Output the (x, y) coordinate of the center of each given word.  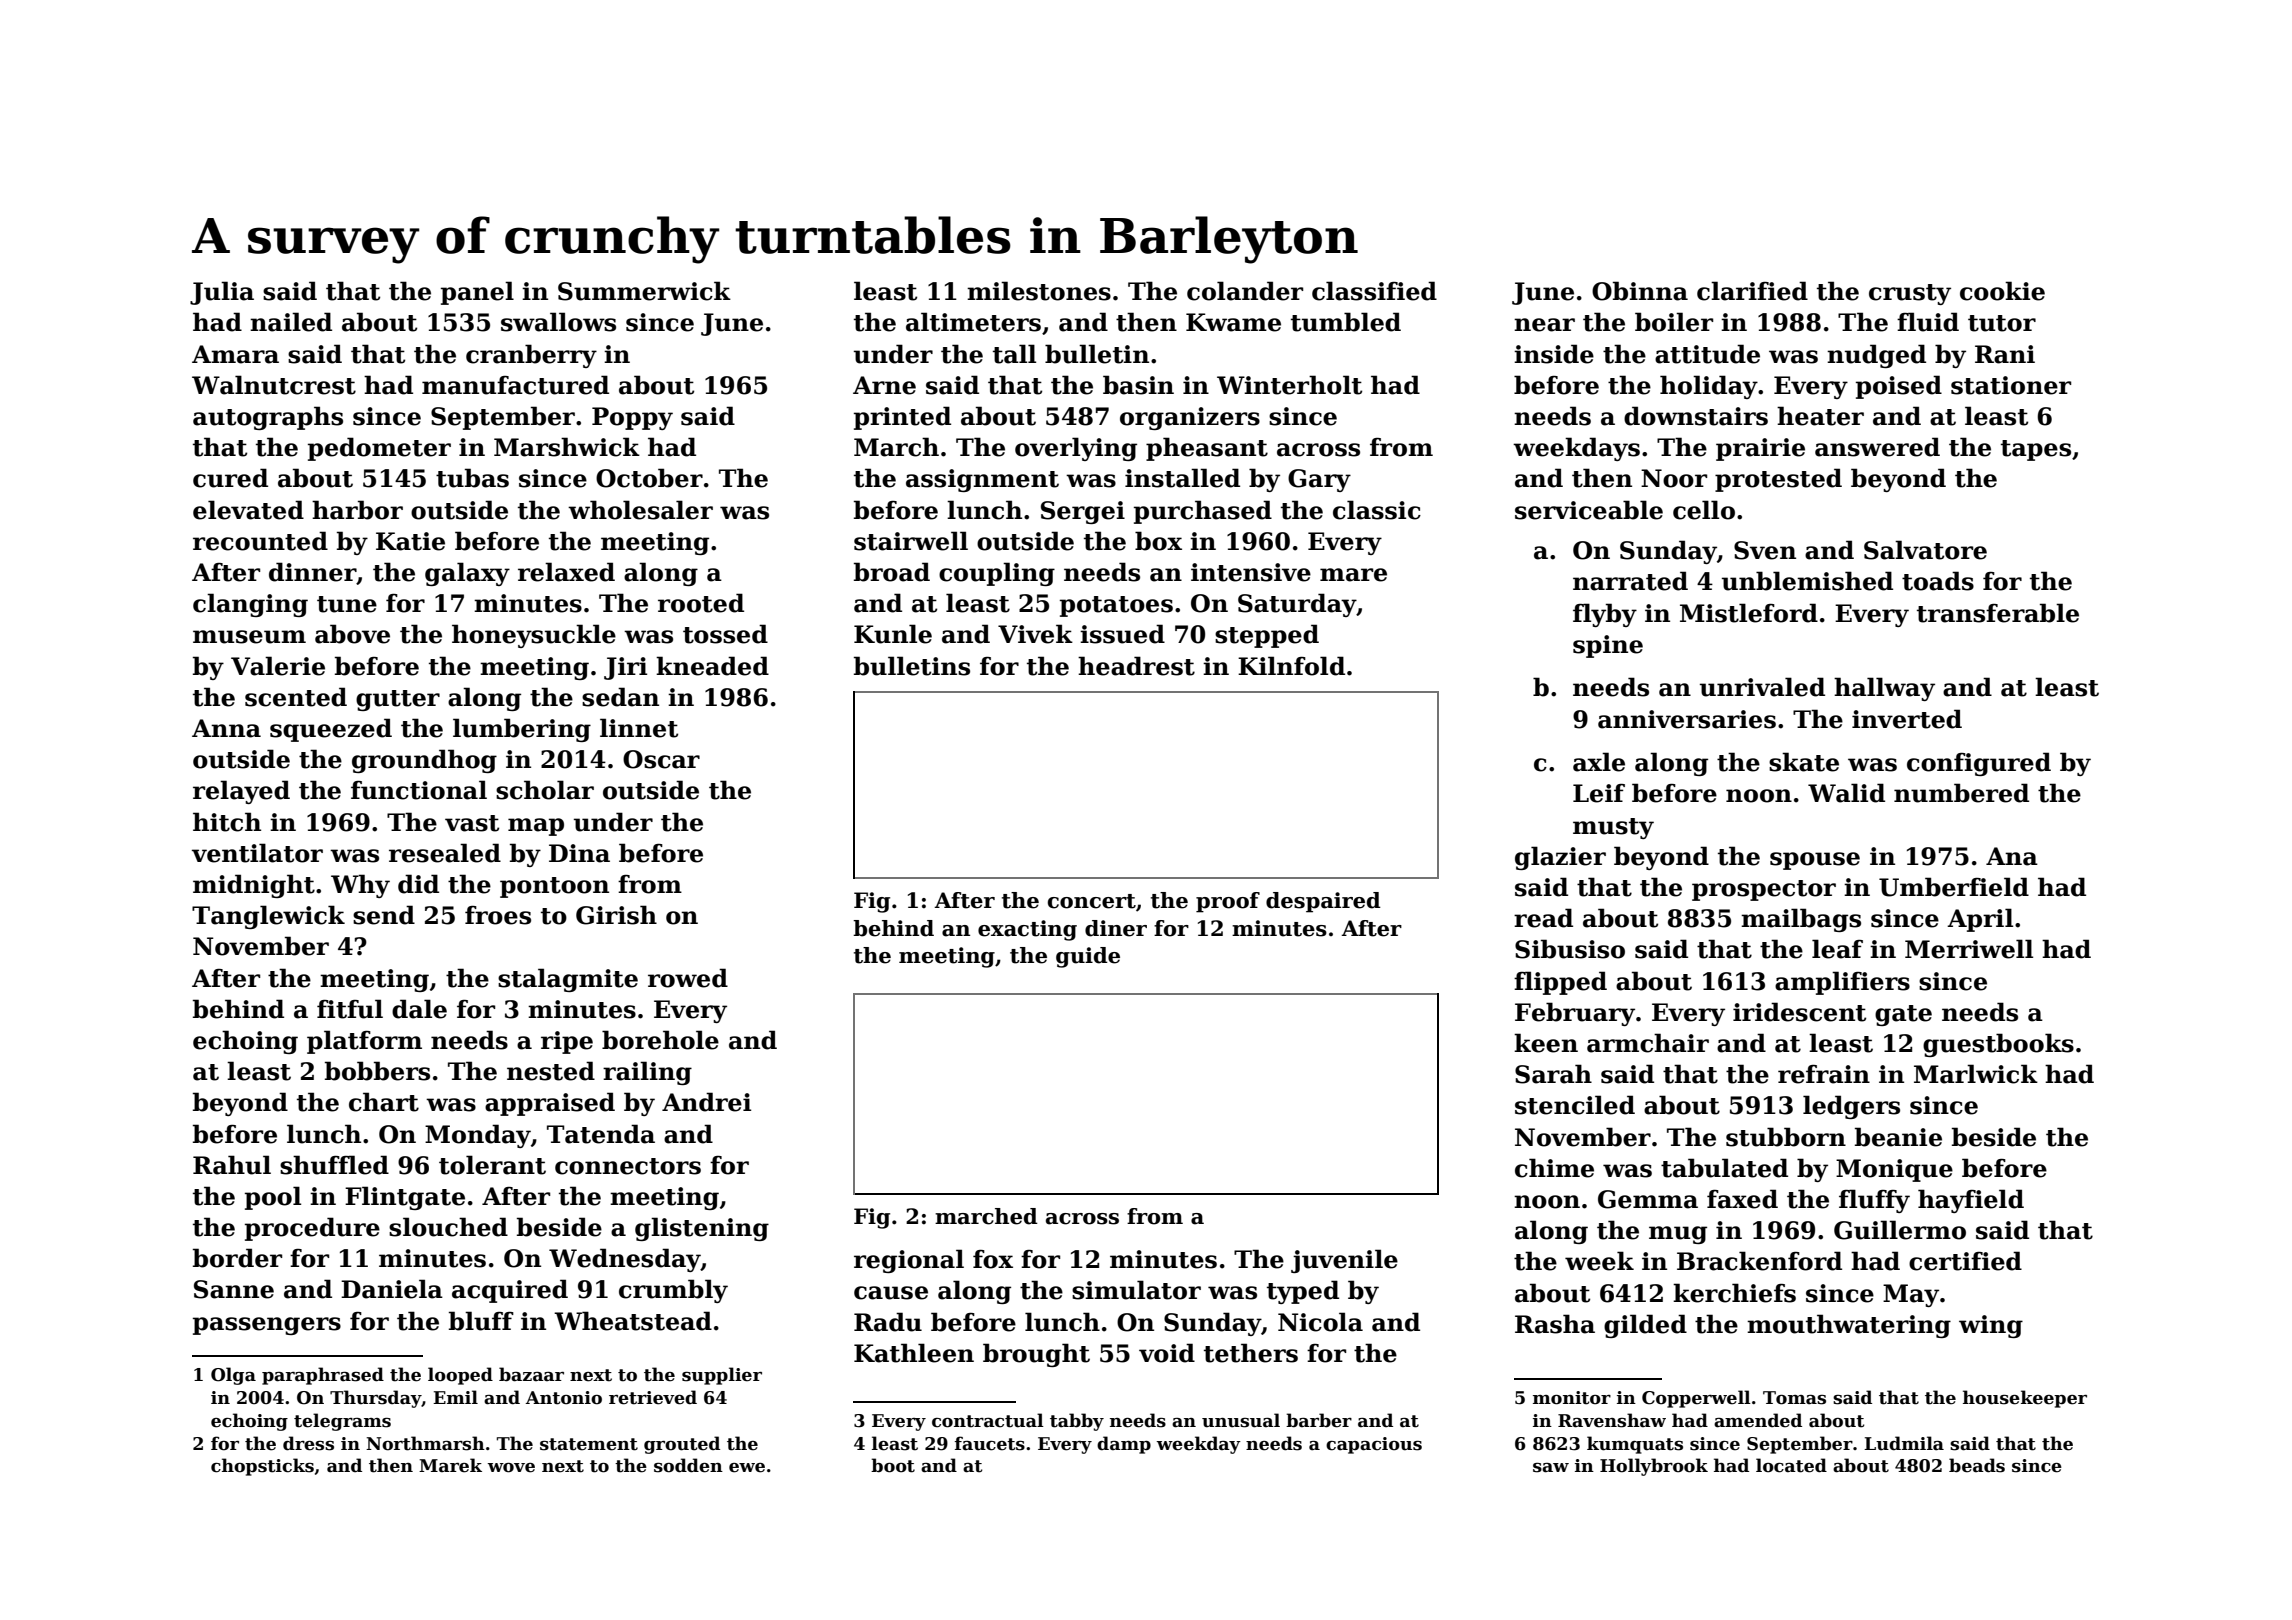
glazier (1560, 858)
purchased (1203, 512)
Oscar (661, 759)
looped (460, 1376)
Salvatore (1925, 550)
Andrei (706, 1102)
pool (273, 1198)
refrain (1824, 1074)
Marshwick (567, 447)
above (352, 634)
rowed (688, 978)
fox (993, 1259)
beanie (1898, 1137)
